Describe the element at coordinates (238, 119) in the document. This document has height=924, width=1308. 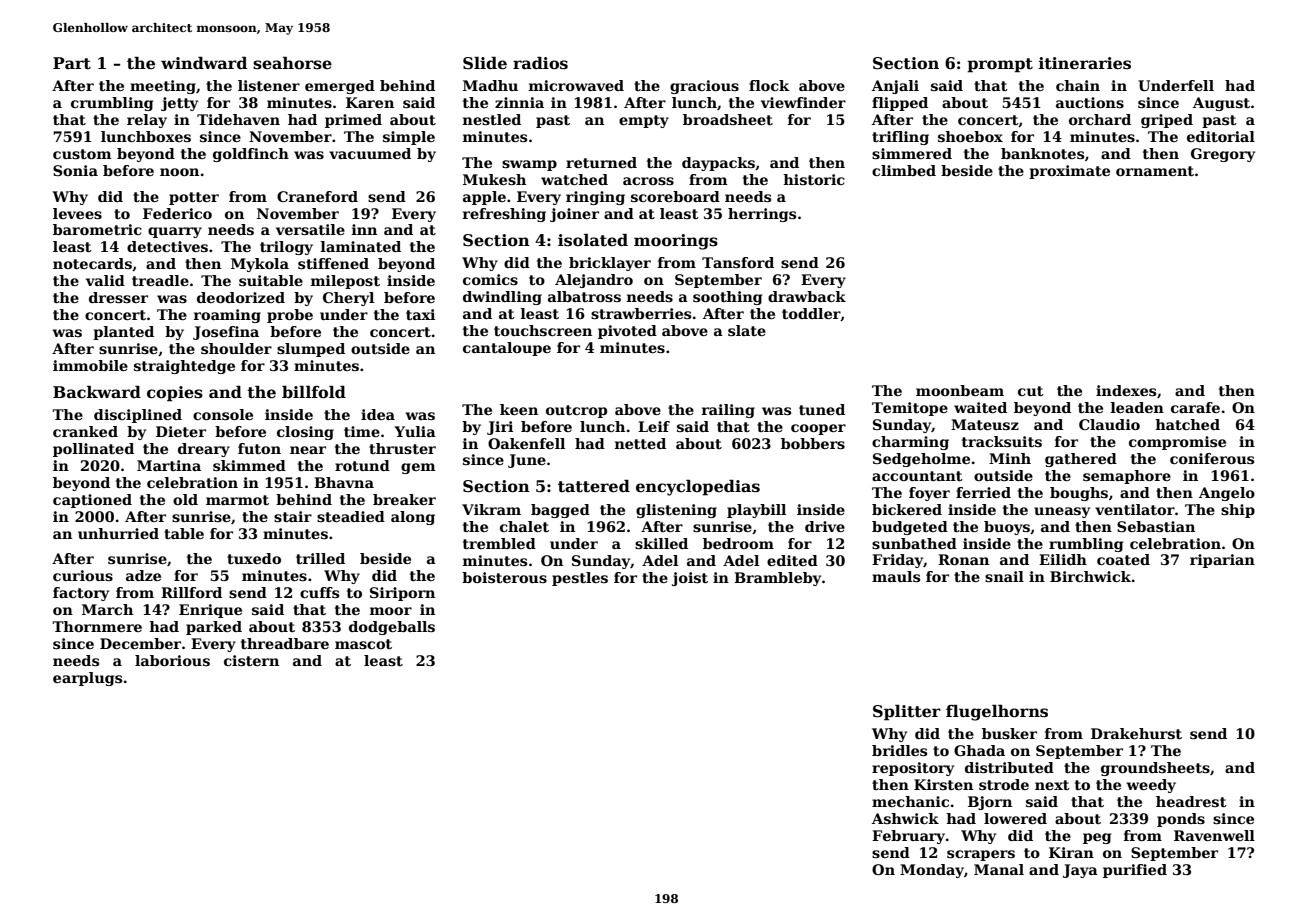
I see `Tidehaven` at that location.
